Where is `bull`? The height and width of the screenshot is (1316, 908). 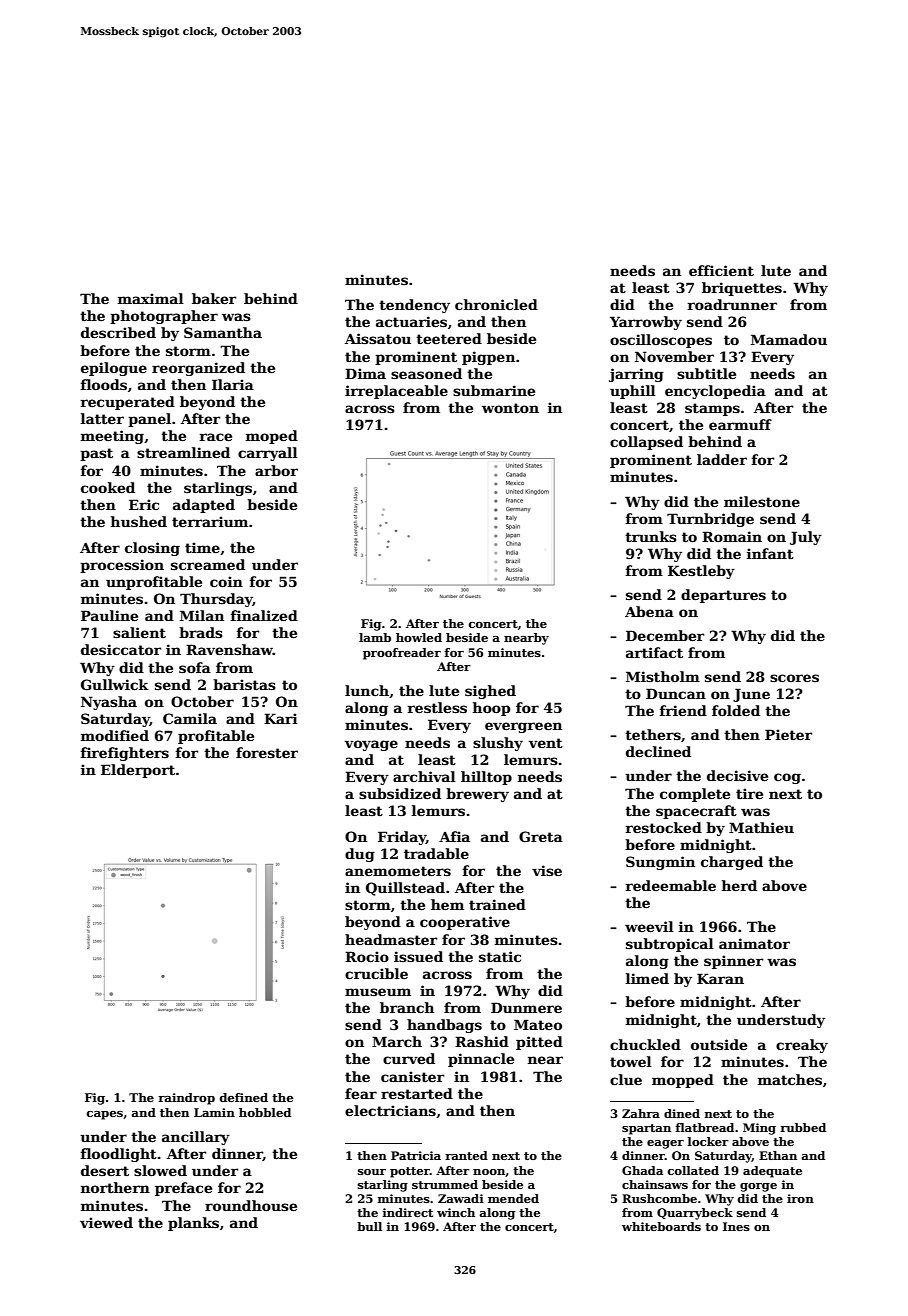
bull is located at coordinates (369, 1226).
